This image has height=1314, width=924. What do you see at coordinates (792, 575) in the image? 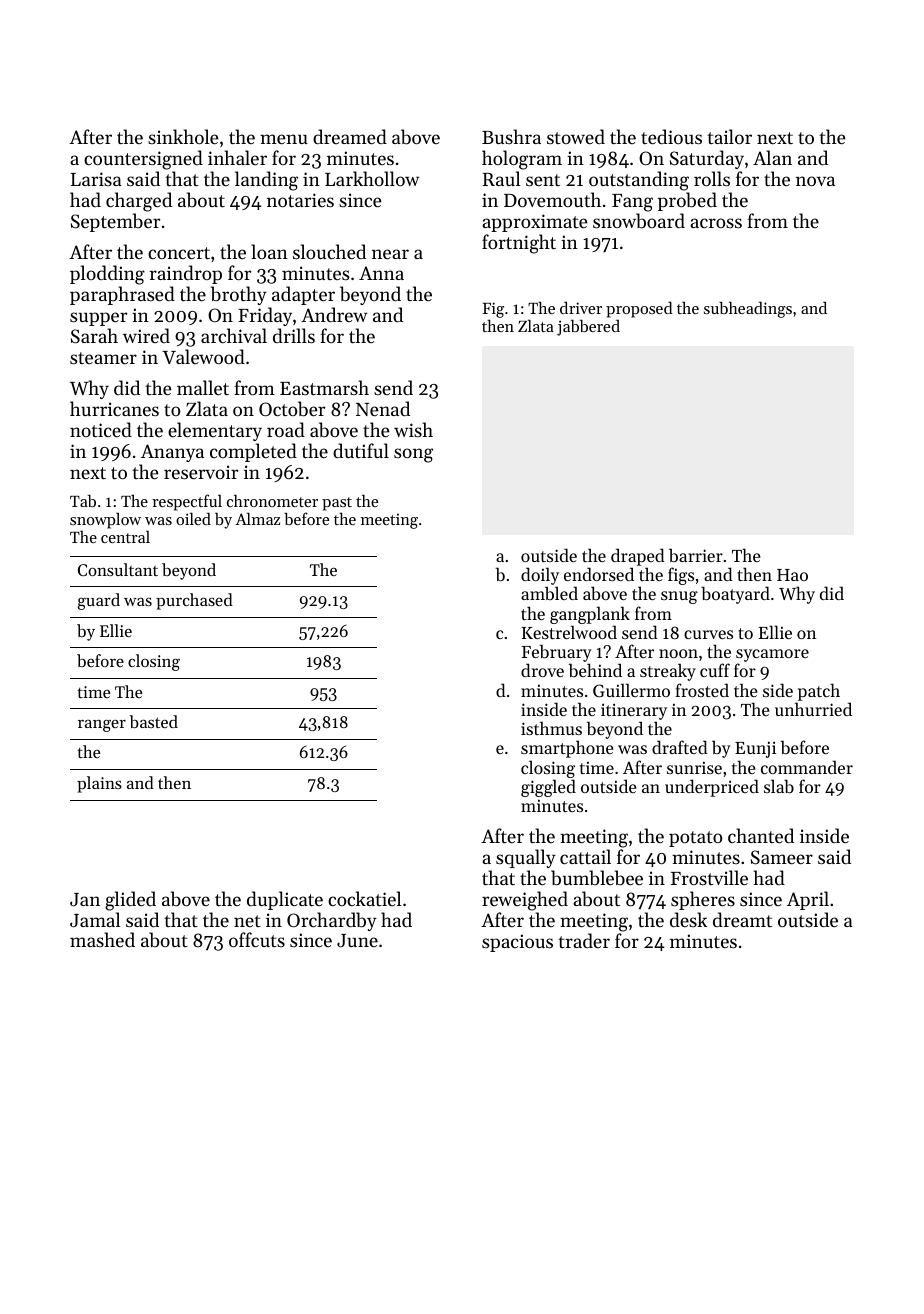
I see `Hao` at bounding box center [792, 575].
